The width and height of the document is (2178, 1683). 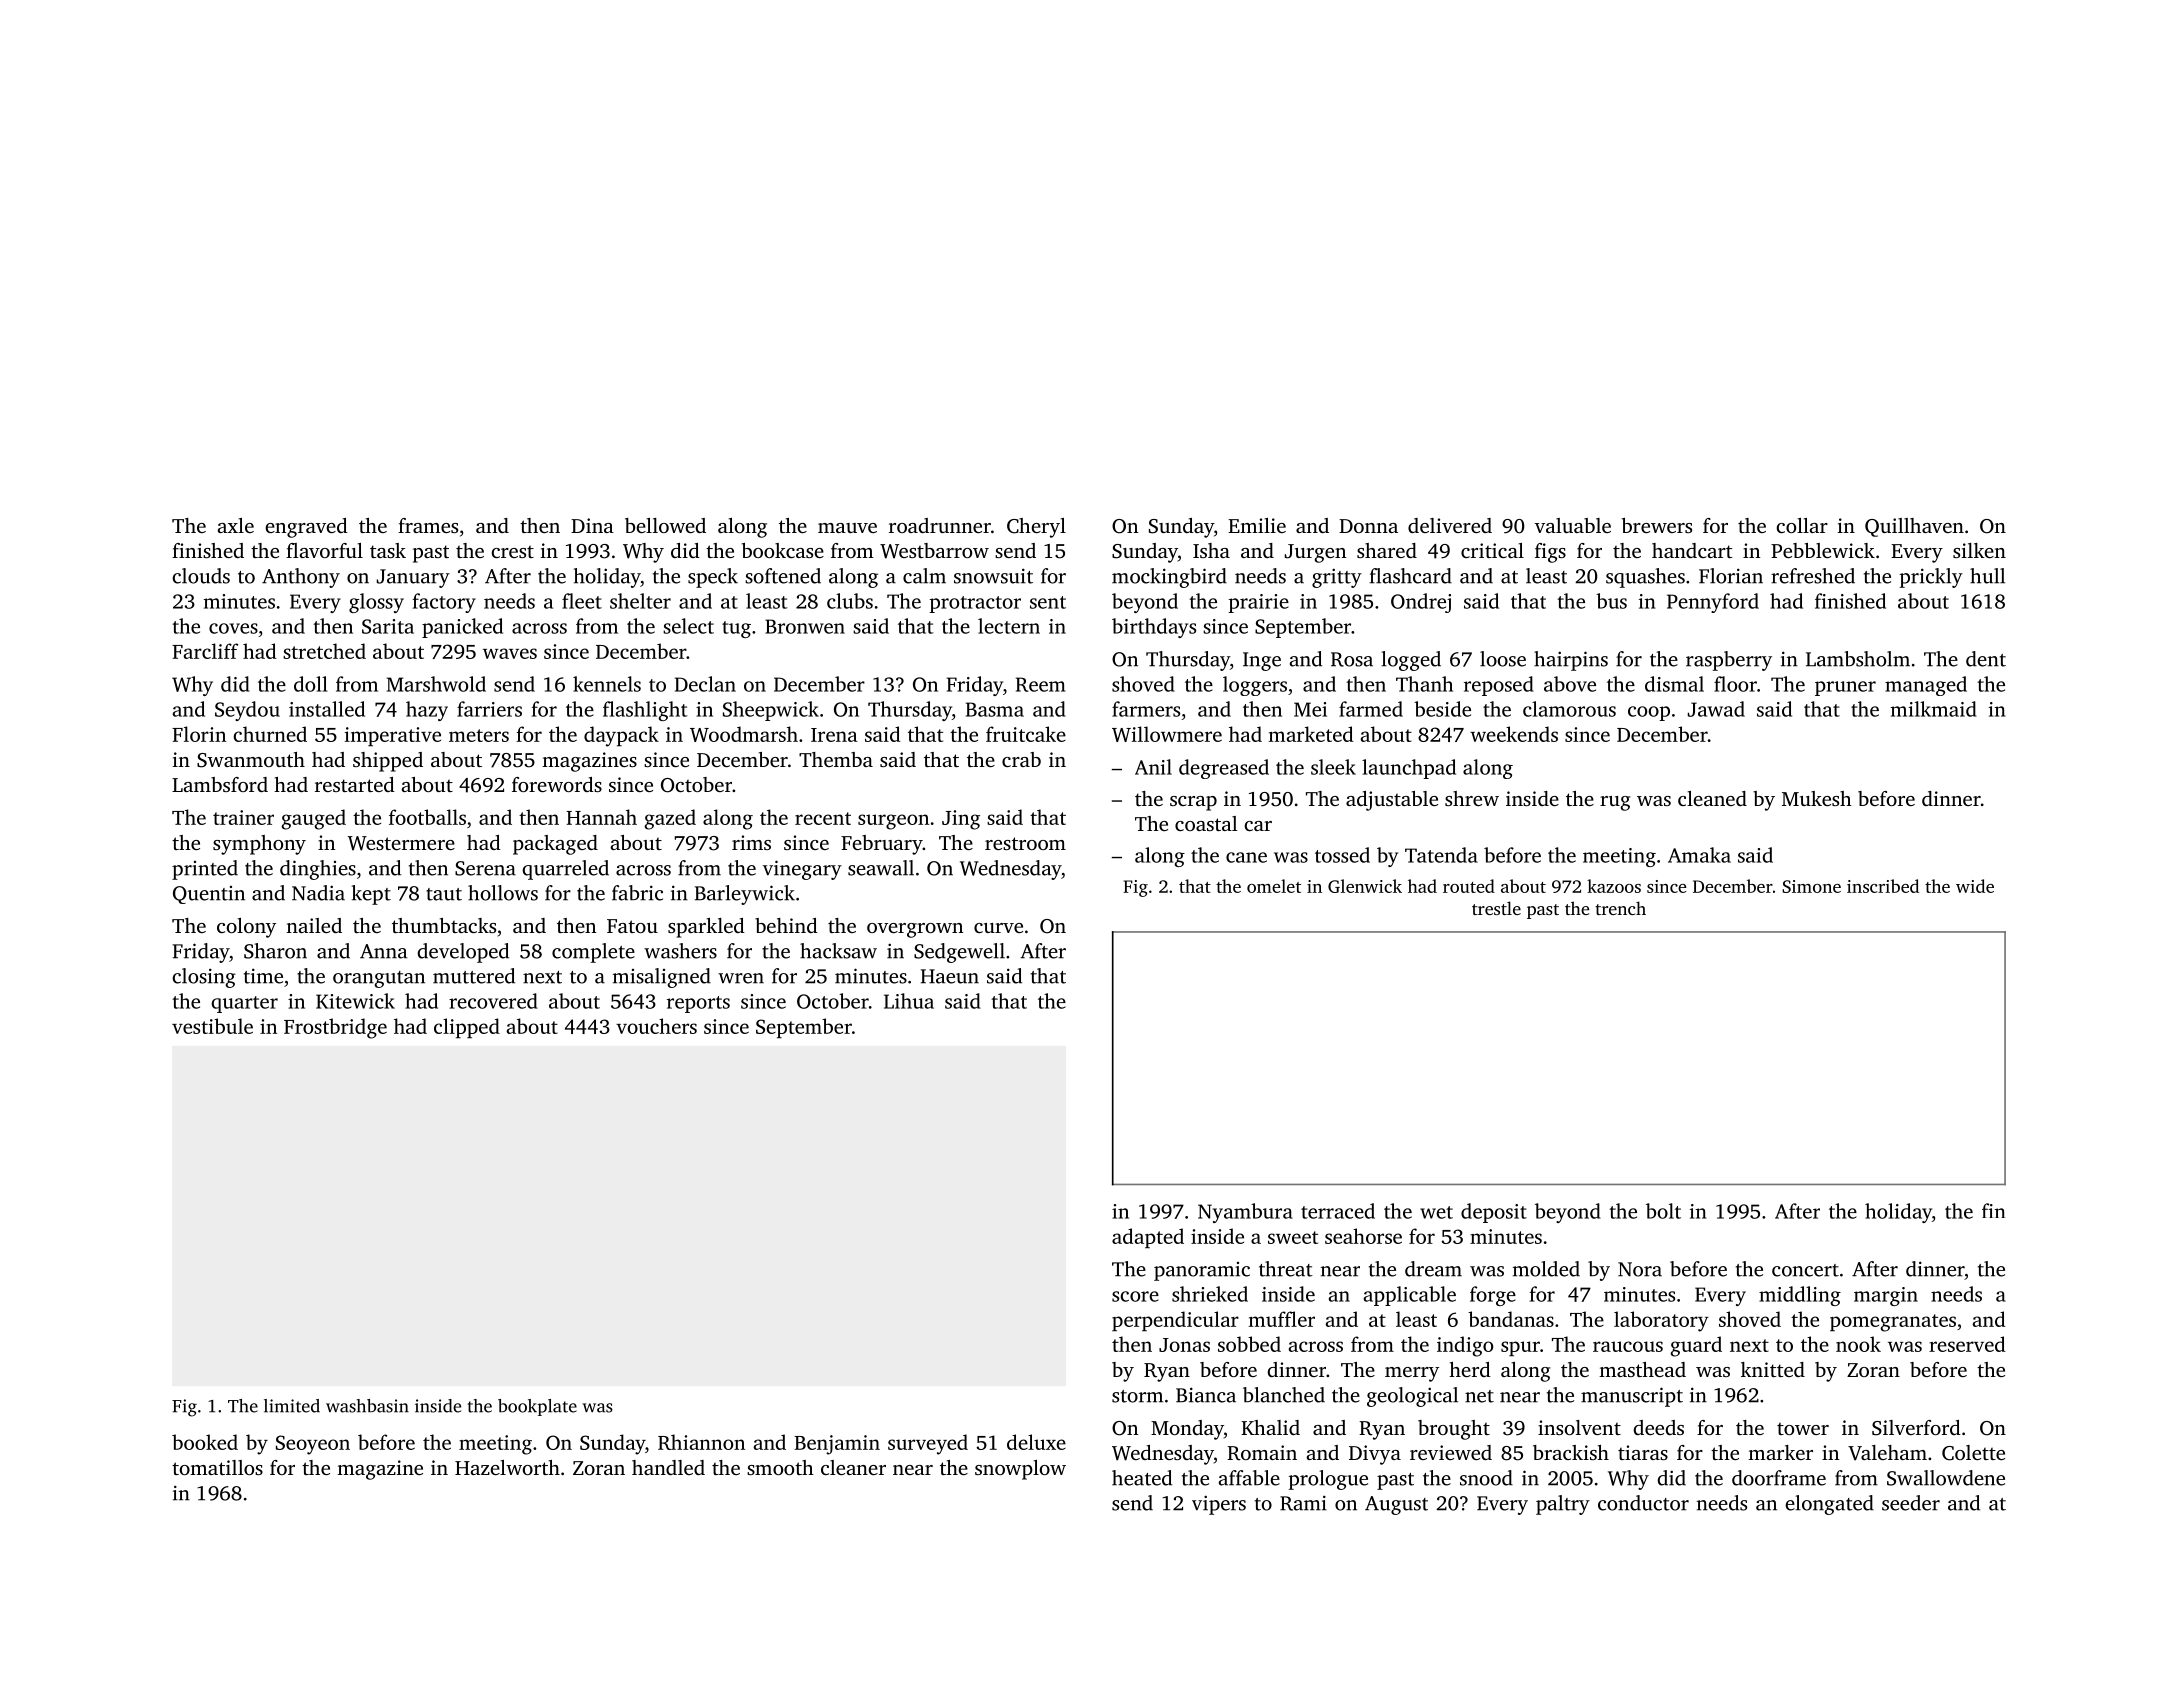 I want to click on frames, so click(x=428, y=525).
